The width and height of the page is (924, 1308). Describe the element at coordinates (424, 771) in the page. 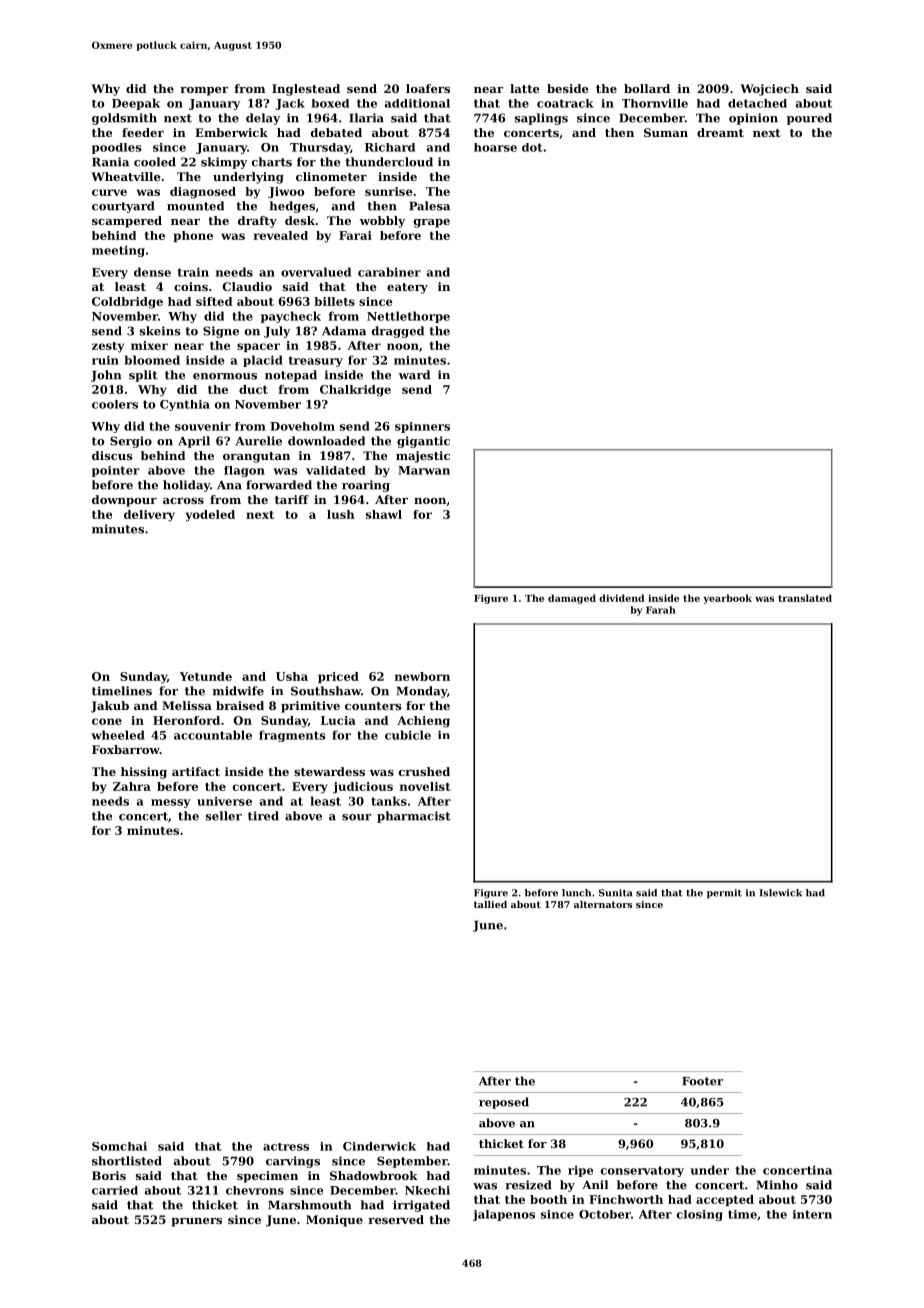

I see `crushed` at that location.
